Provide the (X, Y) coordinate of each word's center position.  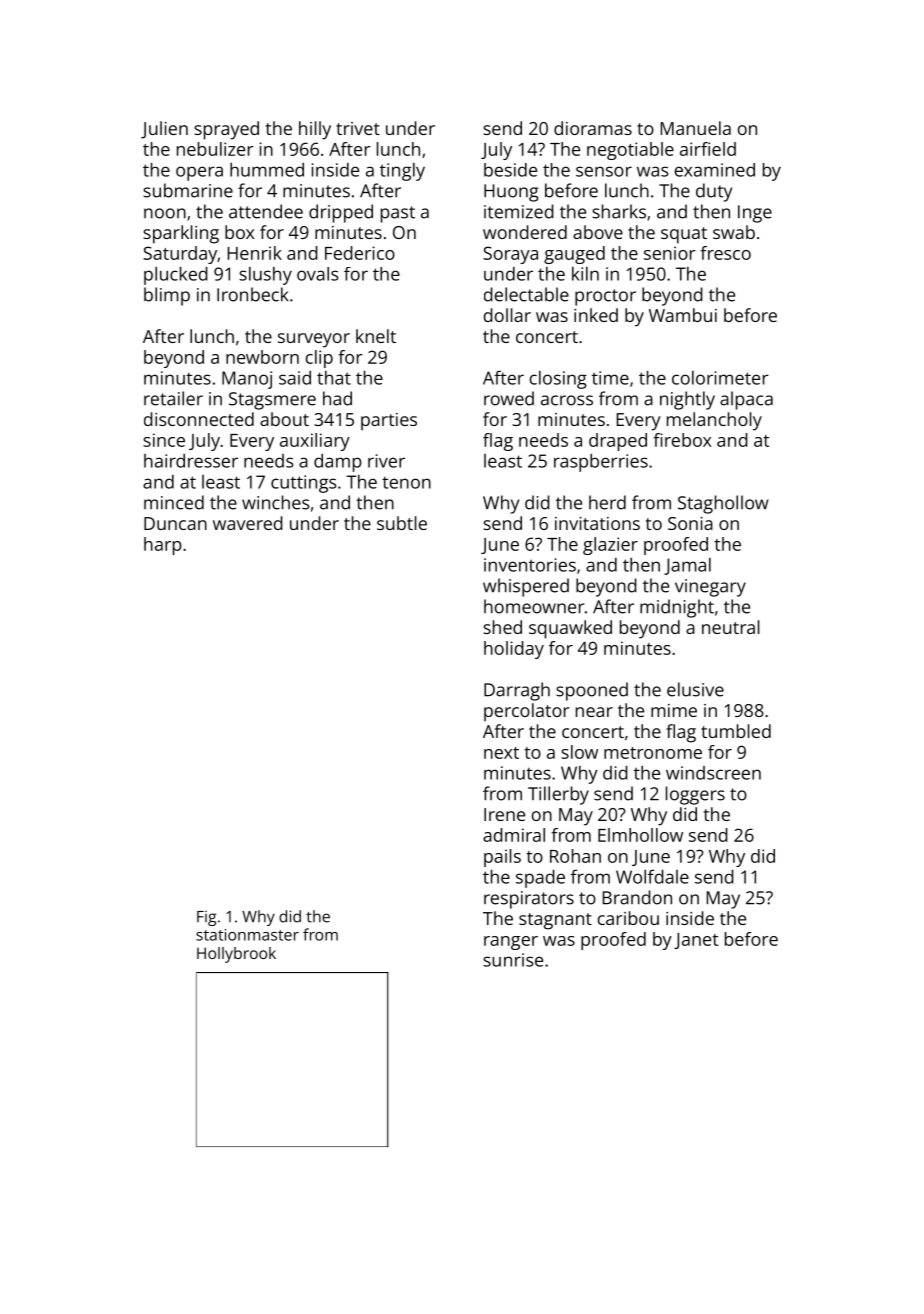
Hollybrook (236, 955)
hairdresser (191, 461)
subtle (402, 523)
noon (165, 213)
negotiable (630, 151)
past (398, 214)
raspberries (601, 463)
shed (502, 627)
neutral (731, 627)
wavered (248, 523)
